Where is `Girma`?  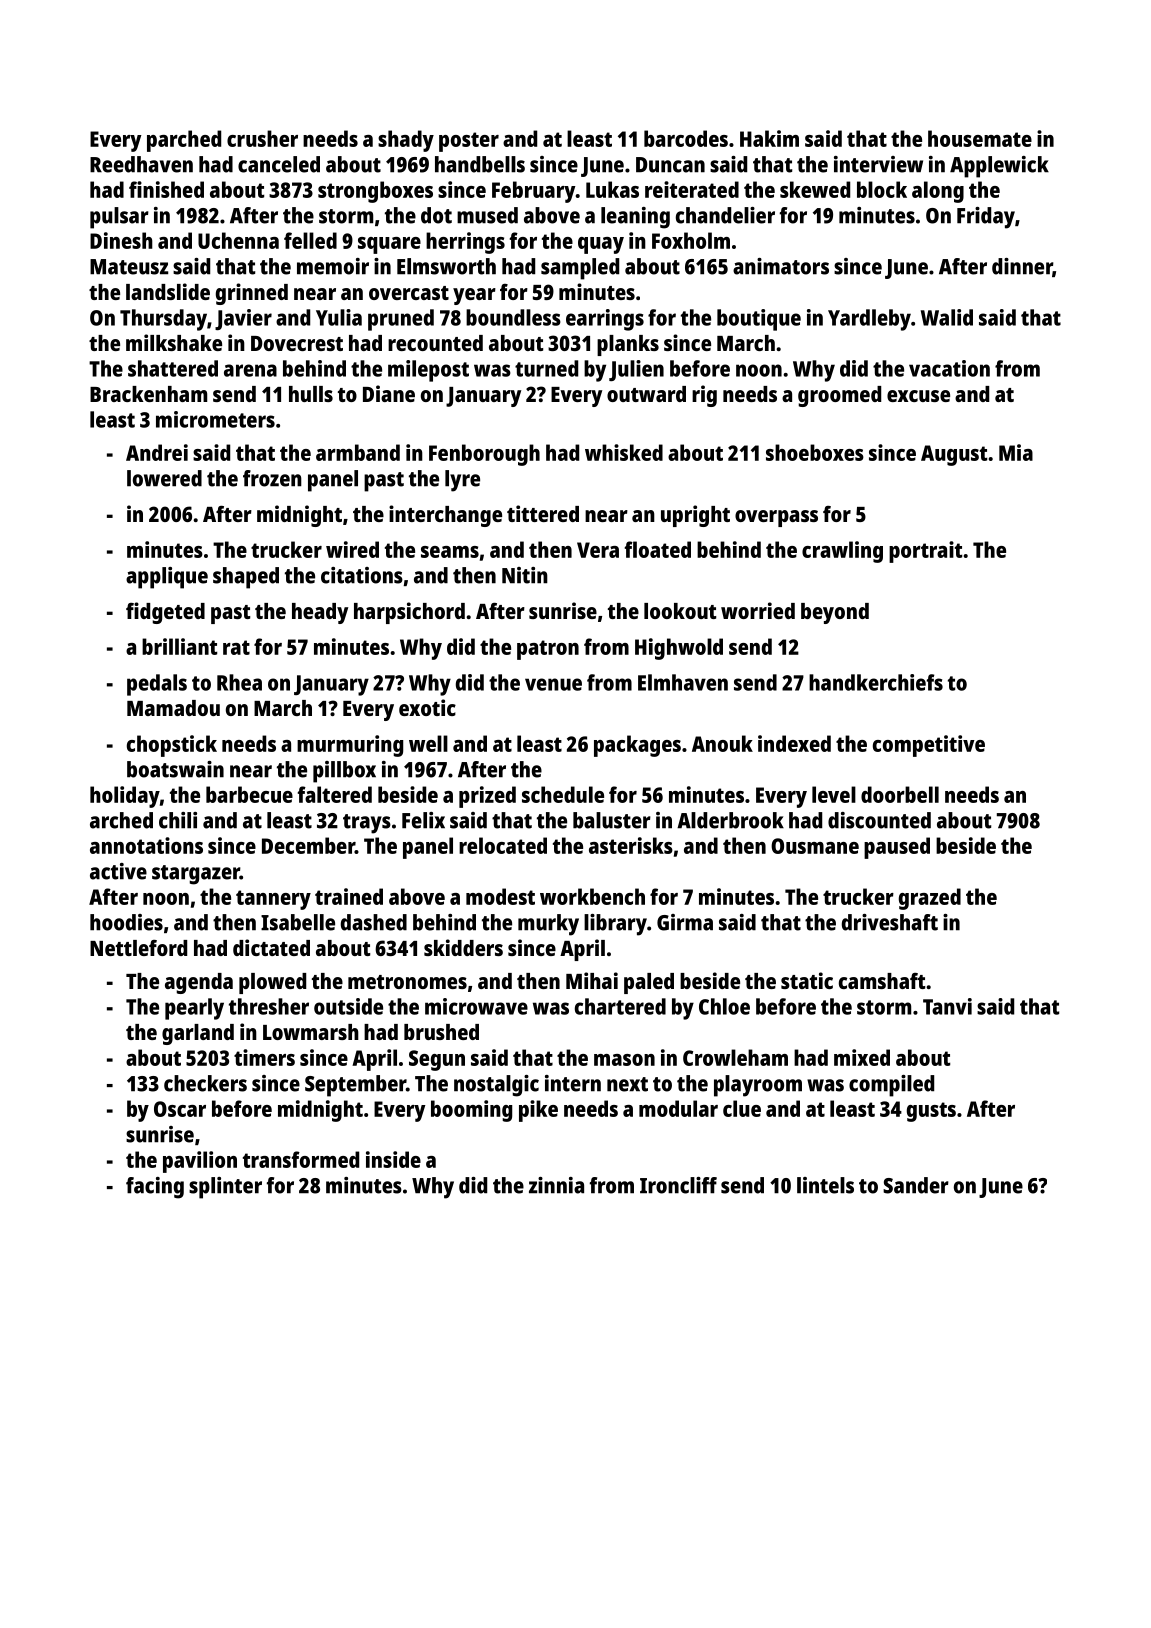
Girma is located at coordinates (685, 922).
